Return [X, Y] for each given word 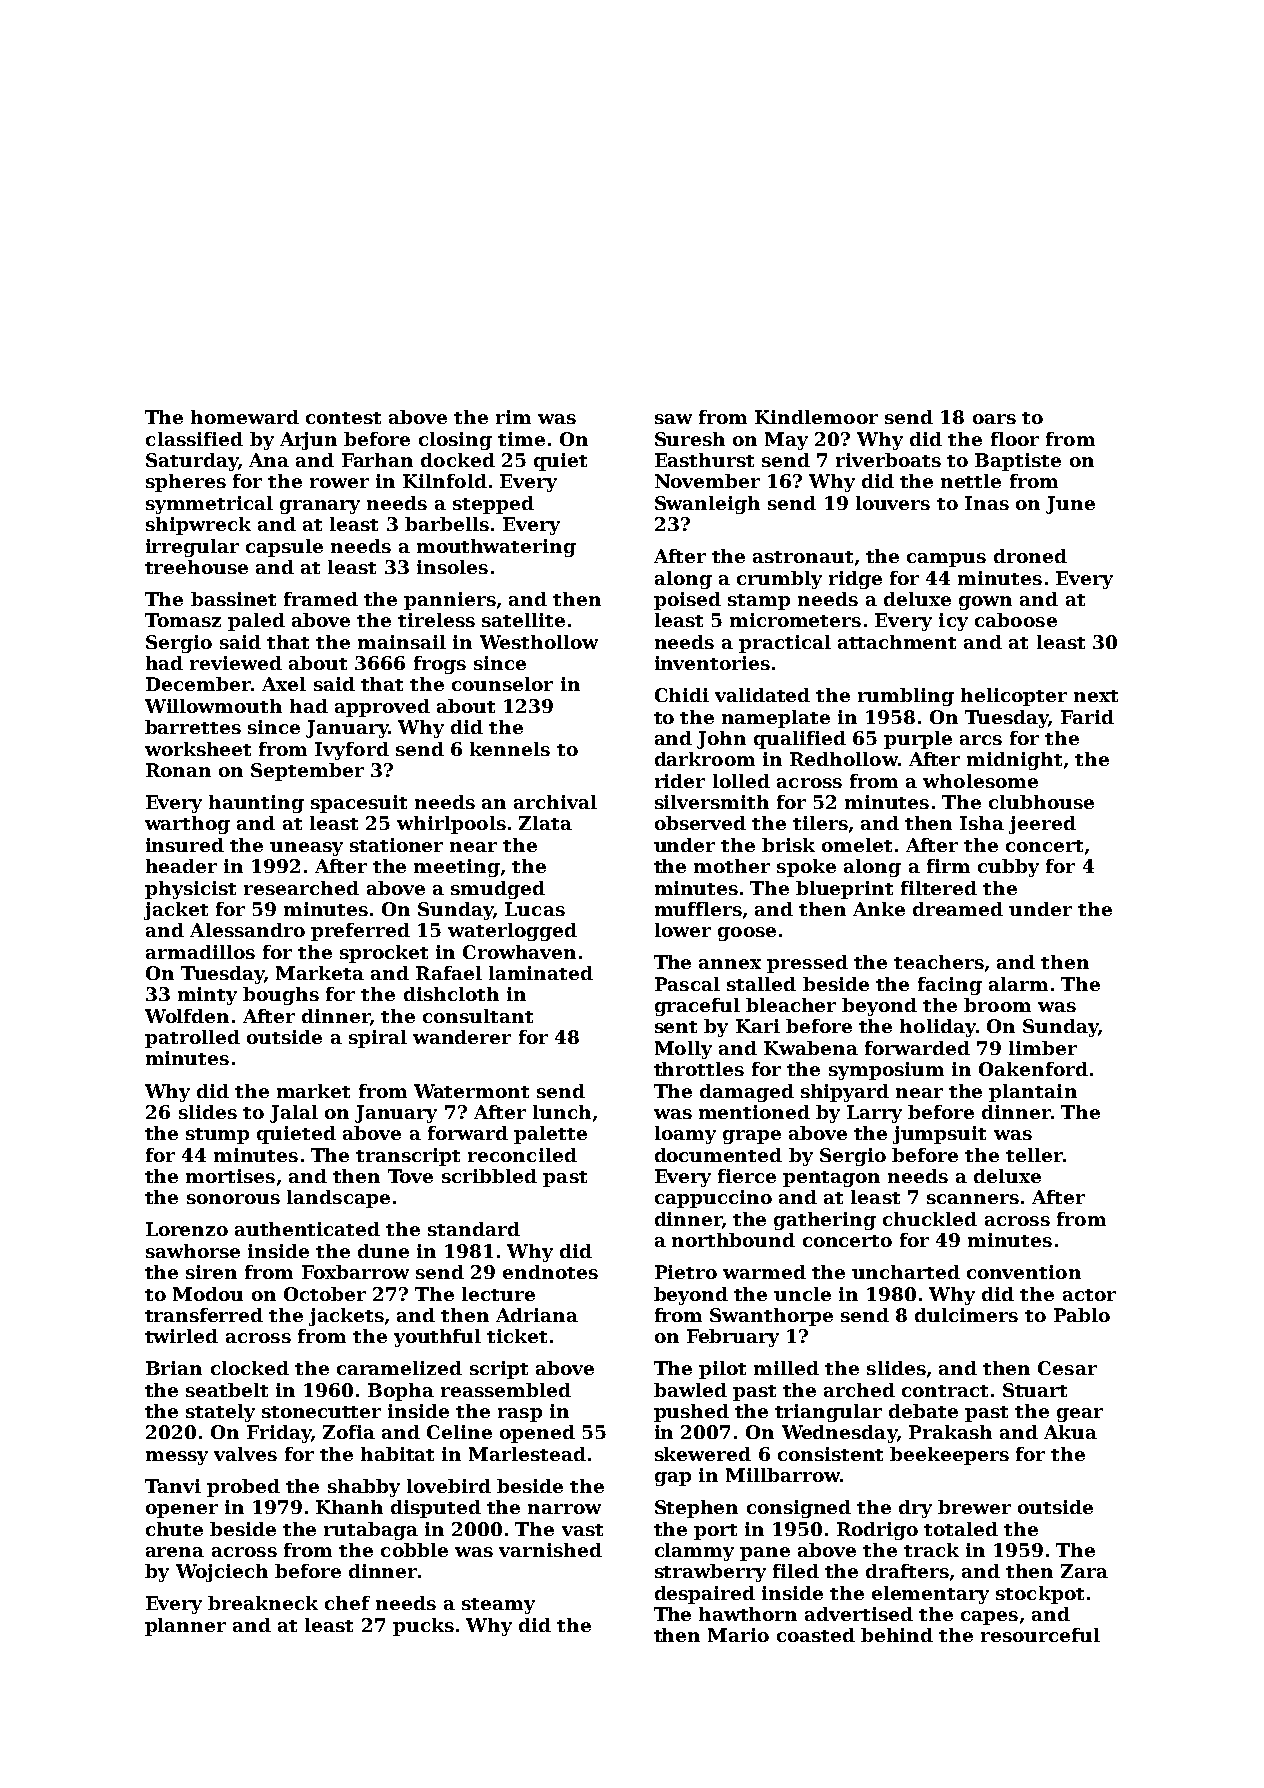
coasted [816, 1635]
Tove [410, 1176]
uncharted [906, 1272]
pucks [423, 1627]
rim [513, 417]
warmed [764, 1272]
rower [339, 483]
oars [994, 419]
